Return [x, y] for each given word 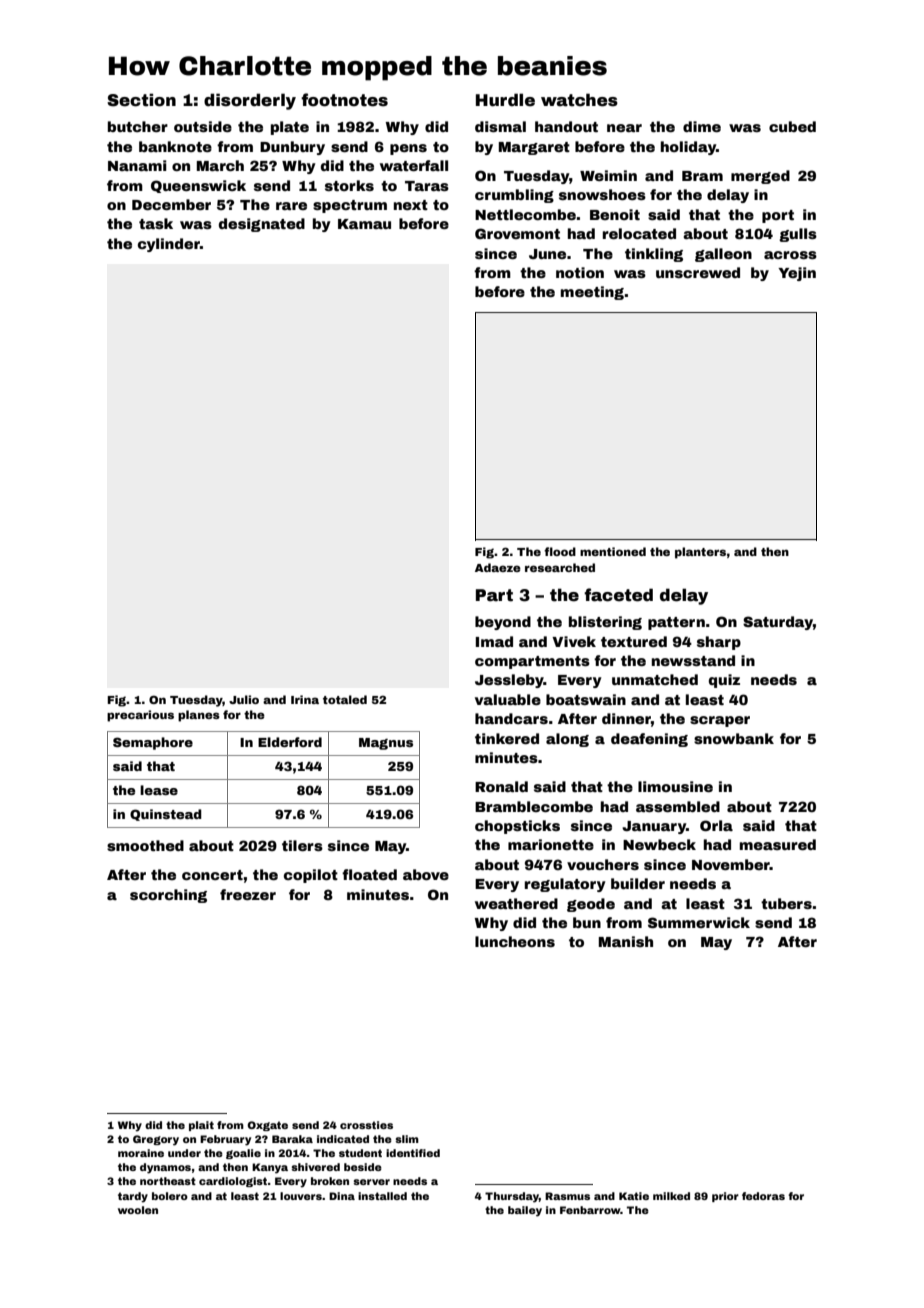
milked [671, 1196]
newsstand [693, 660]
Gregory [156, 1140]
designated [262, 225]
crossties [366, 1125]
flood [560, 551]
